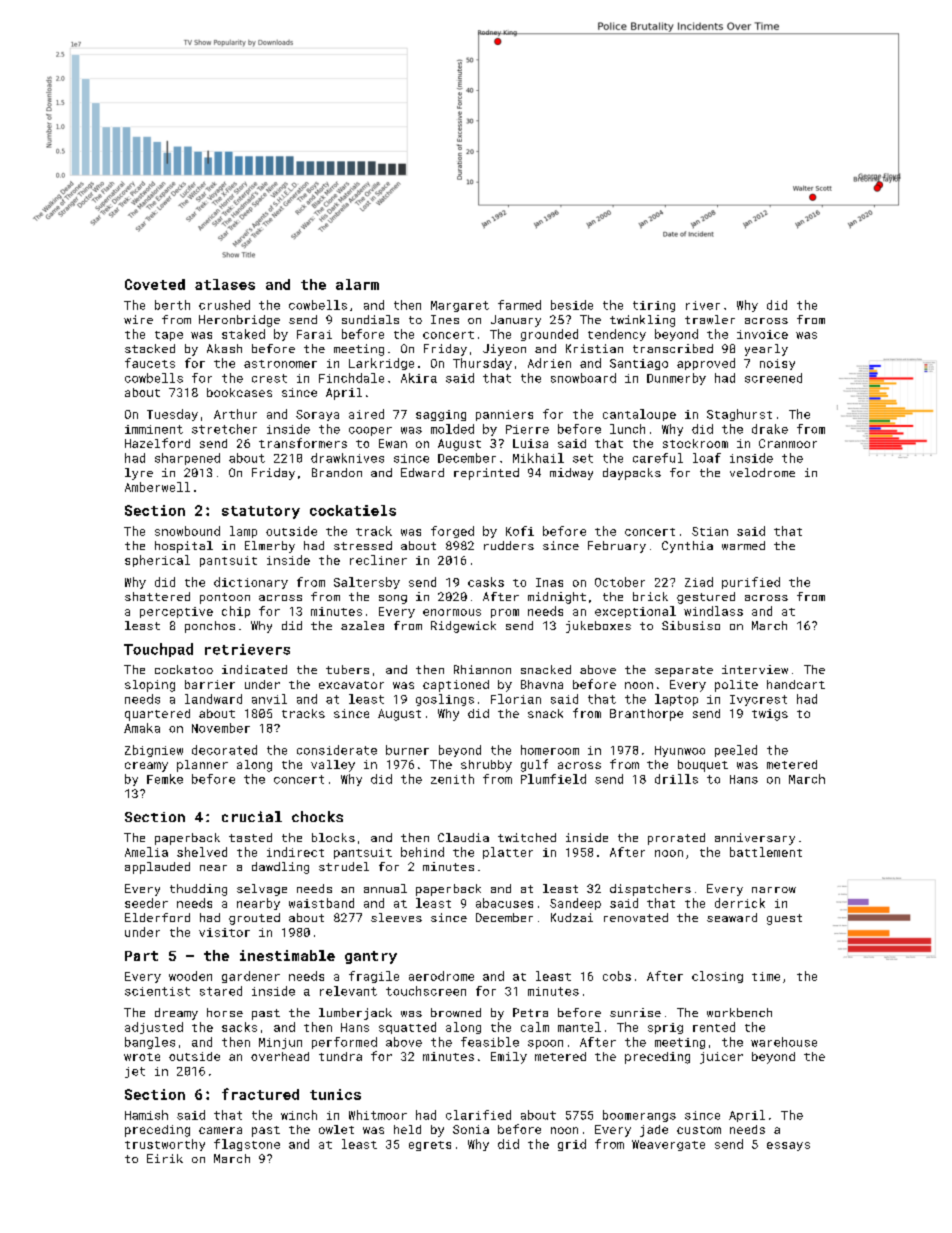 This document has width=952, height=1233. What do you see at coordinates (762, 472) in the document?
I see `velodrome` at bounding box center [762, 472].
